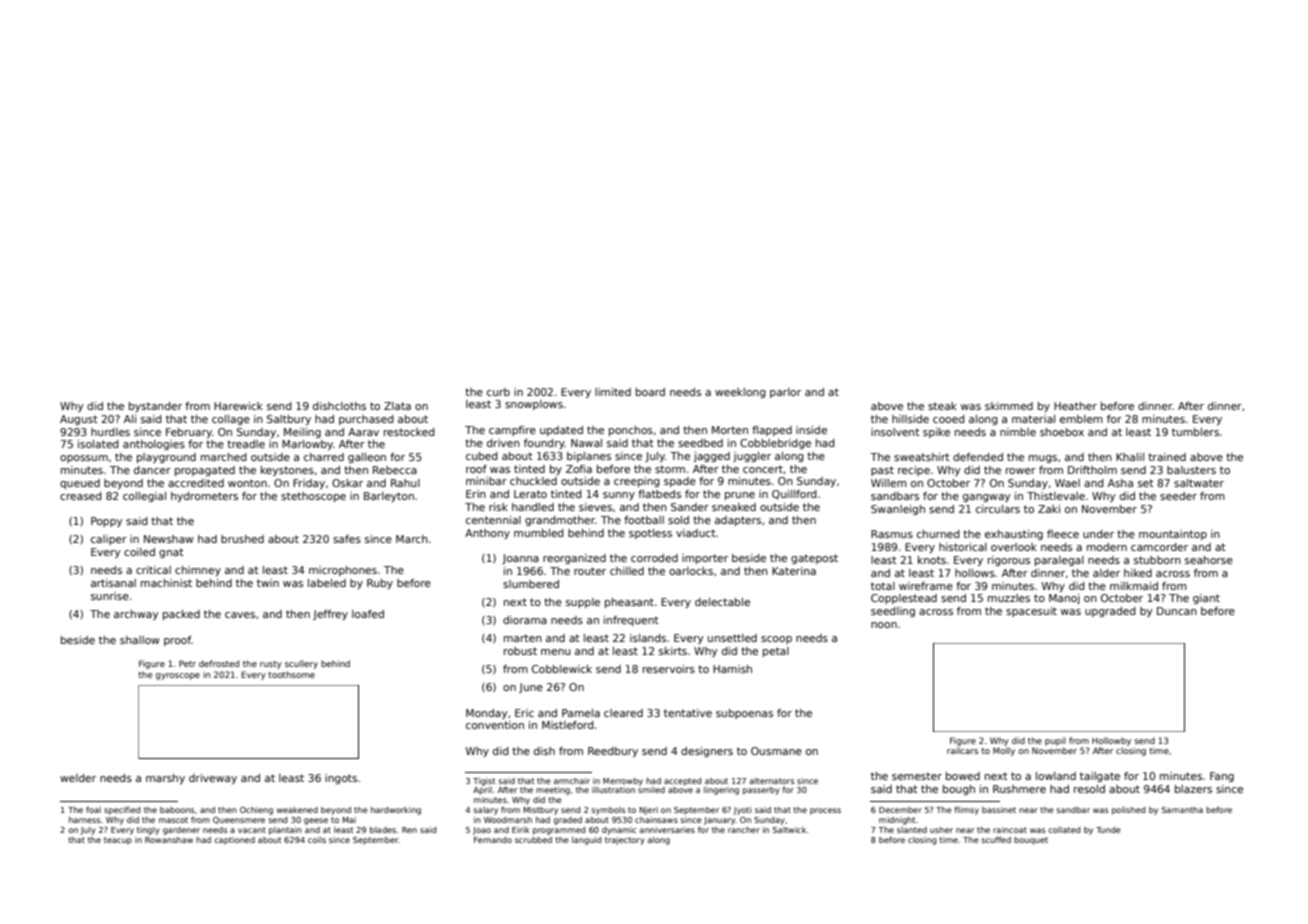  Describe the element at coordinates (559, 831) in the screenshot. I see `programmed` at that location.
